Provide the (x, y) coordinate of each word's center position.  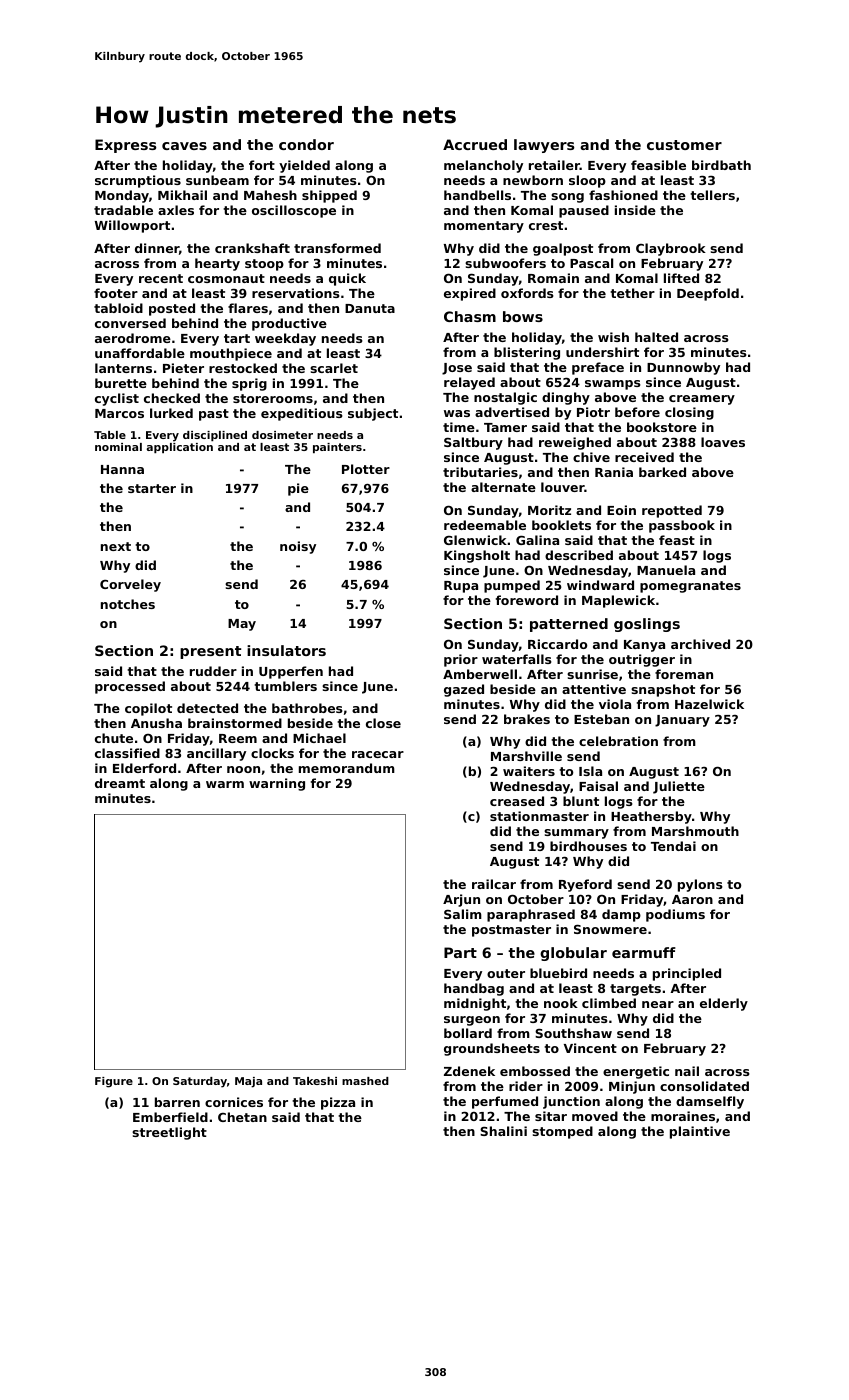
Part (460, 952)
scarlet (334, 368)
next (116, 546)
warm (225, 784)
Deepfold (708, 294)
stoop (264, 265)
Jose (457, 369)
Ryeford (585, 885)
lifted (681, 278)
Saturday (200, 1082)
